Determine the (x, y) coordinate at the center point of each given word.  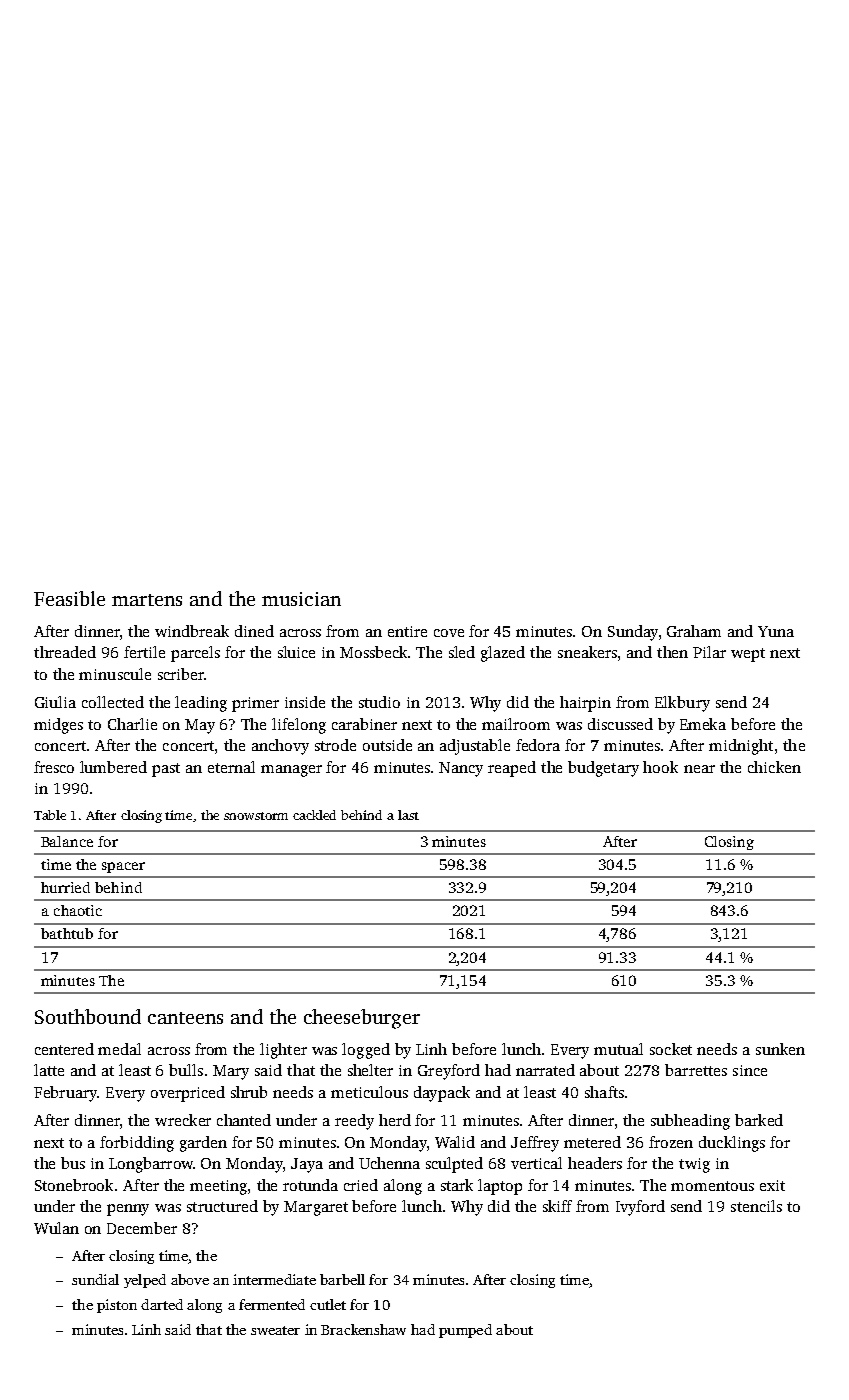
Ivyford (640, 1208)
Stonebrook (74, 1185)
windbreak (192, 631)
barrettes (696, 1070)
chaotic (78, 910)
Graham (694, 631)
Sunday (633, 633)
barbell (342, 1279)
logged (366, 1051)
